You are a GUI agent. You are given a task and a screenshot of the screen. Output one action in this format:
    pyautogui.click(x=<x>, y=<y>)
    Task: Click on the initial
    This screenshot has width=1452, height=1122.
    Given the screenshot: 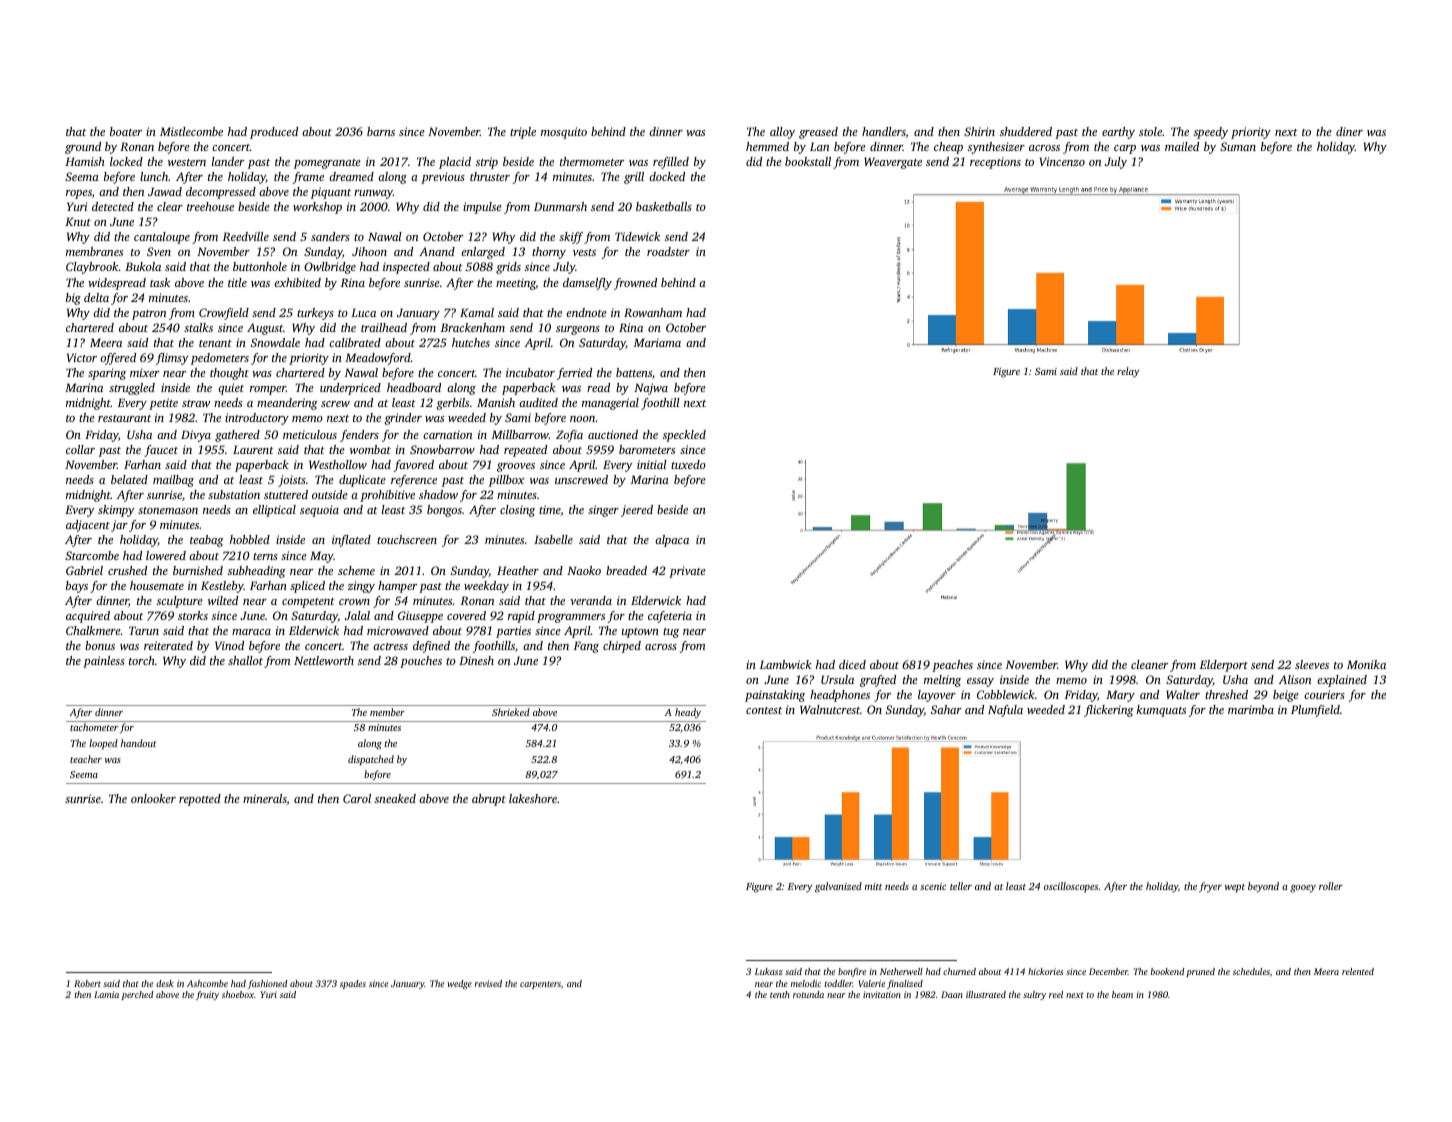 What is the action you would take?
    pyautogui.click(x=652, y=464)
